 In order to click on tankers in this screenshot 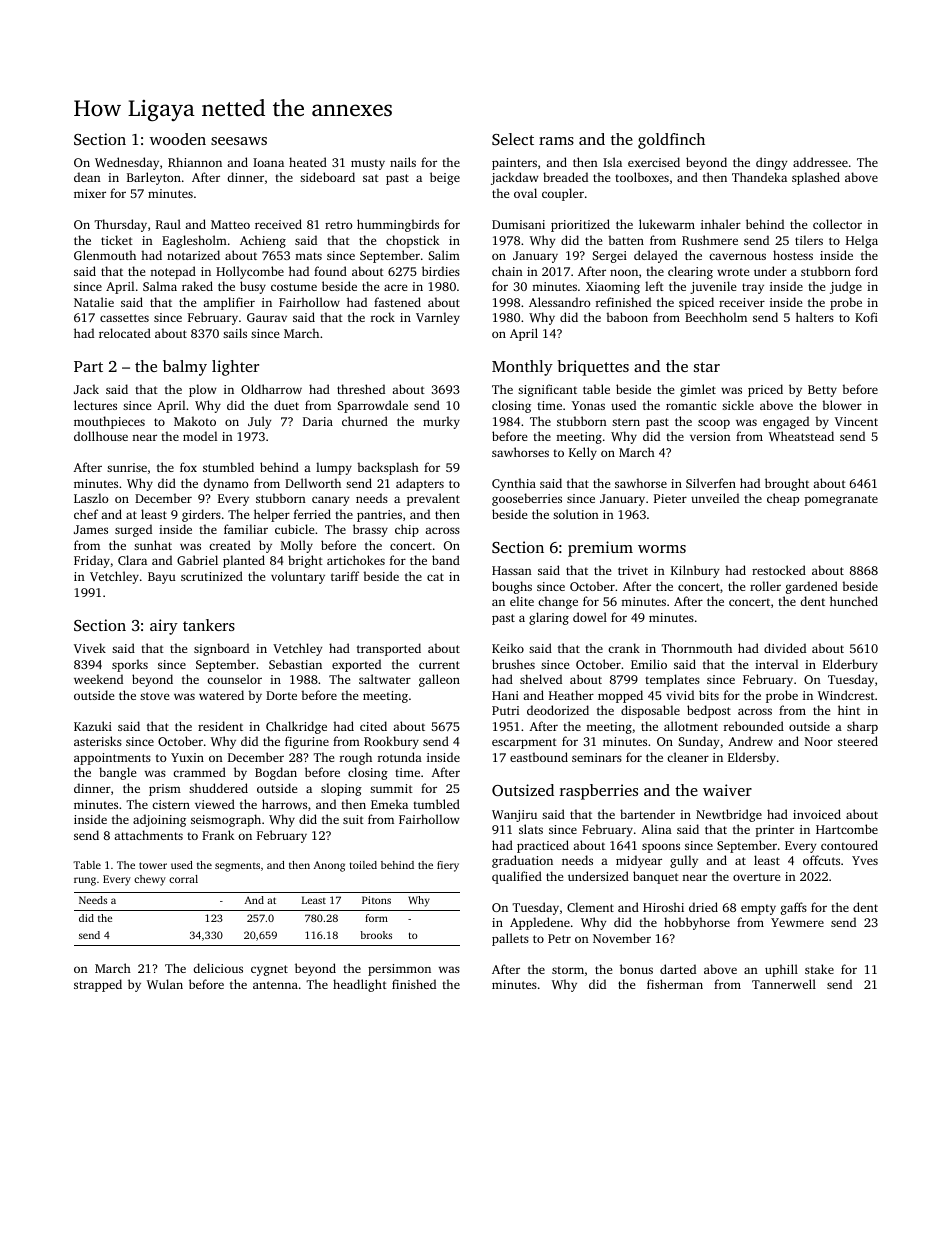, I will do `click(209, 625)`.
